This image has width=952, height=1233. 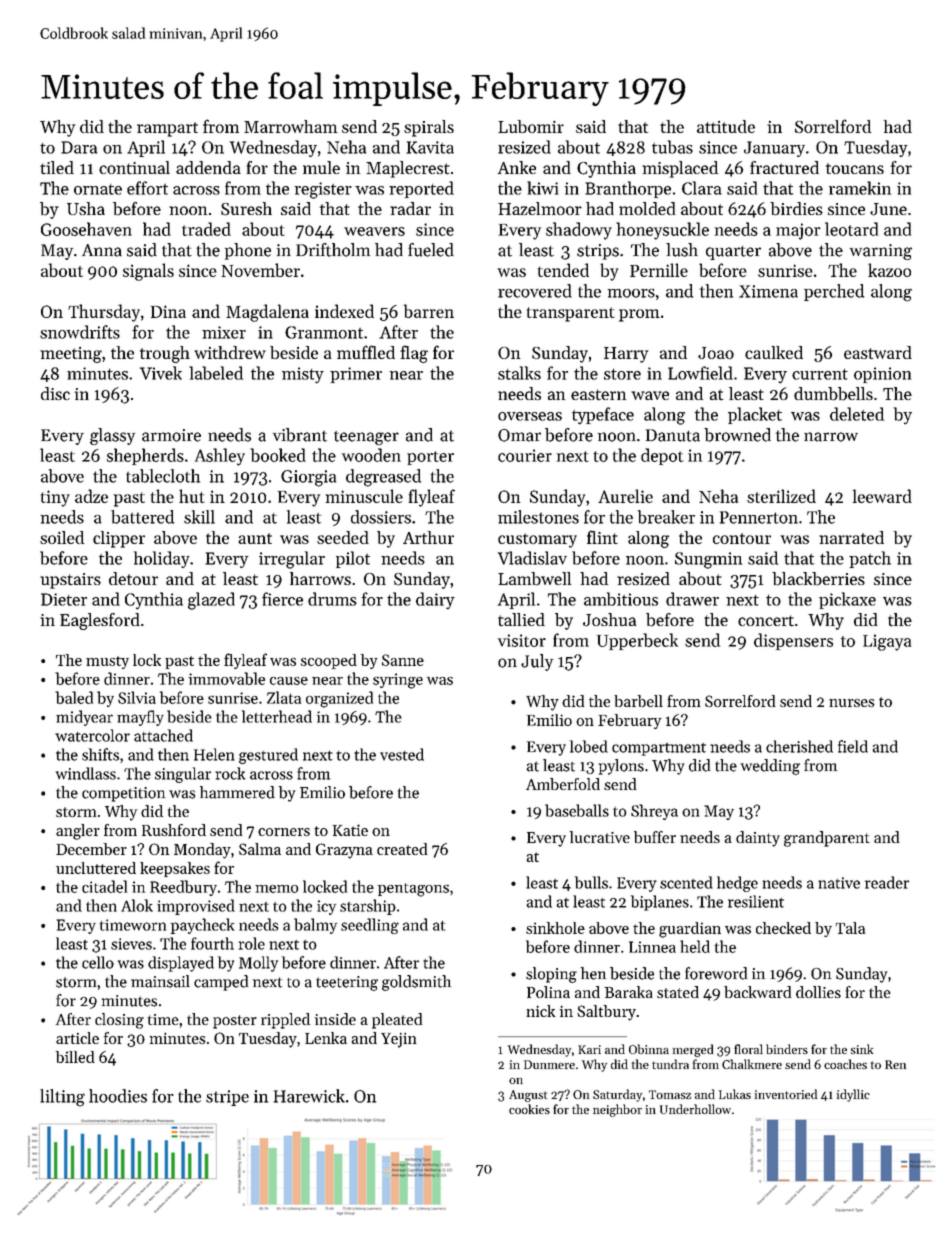 I want to click on sieves, so click(x=131, y=944).
